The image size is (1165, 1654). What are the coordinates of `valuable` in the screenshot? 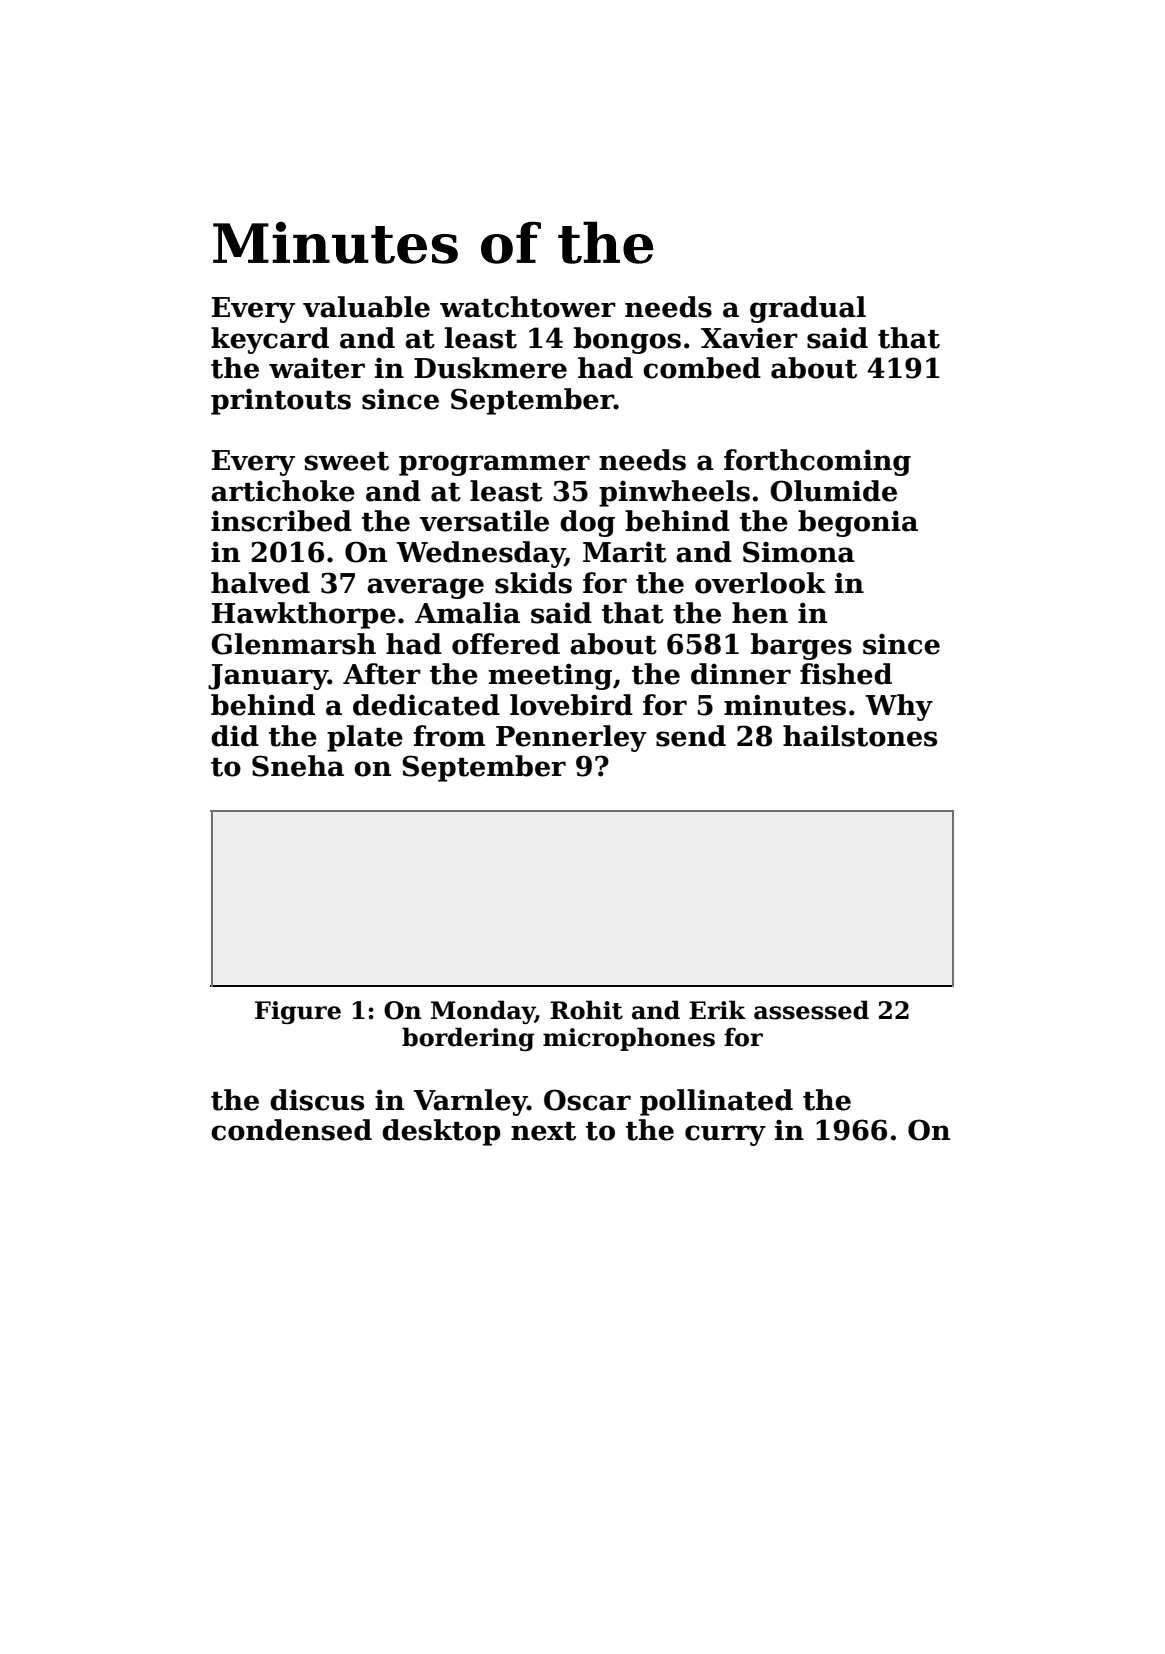 It's located at (366, 307).
